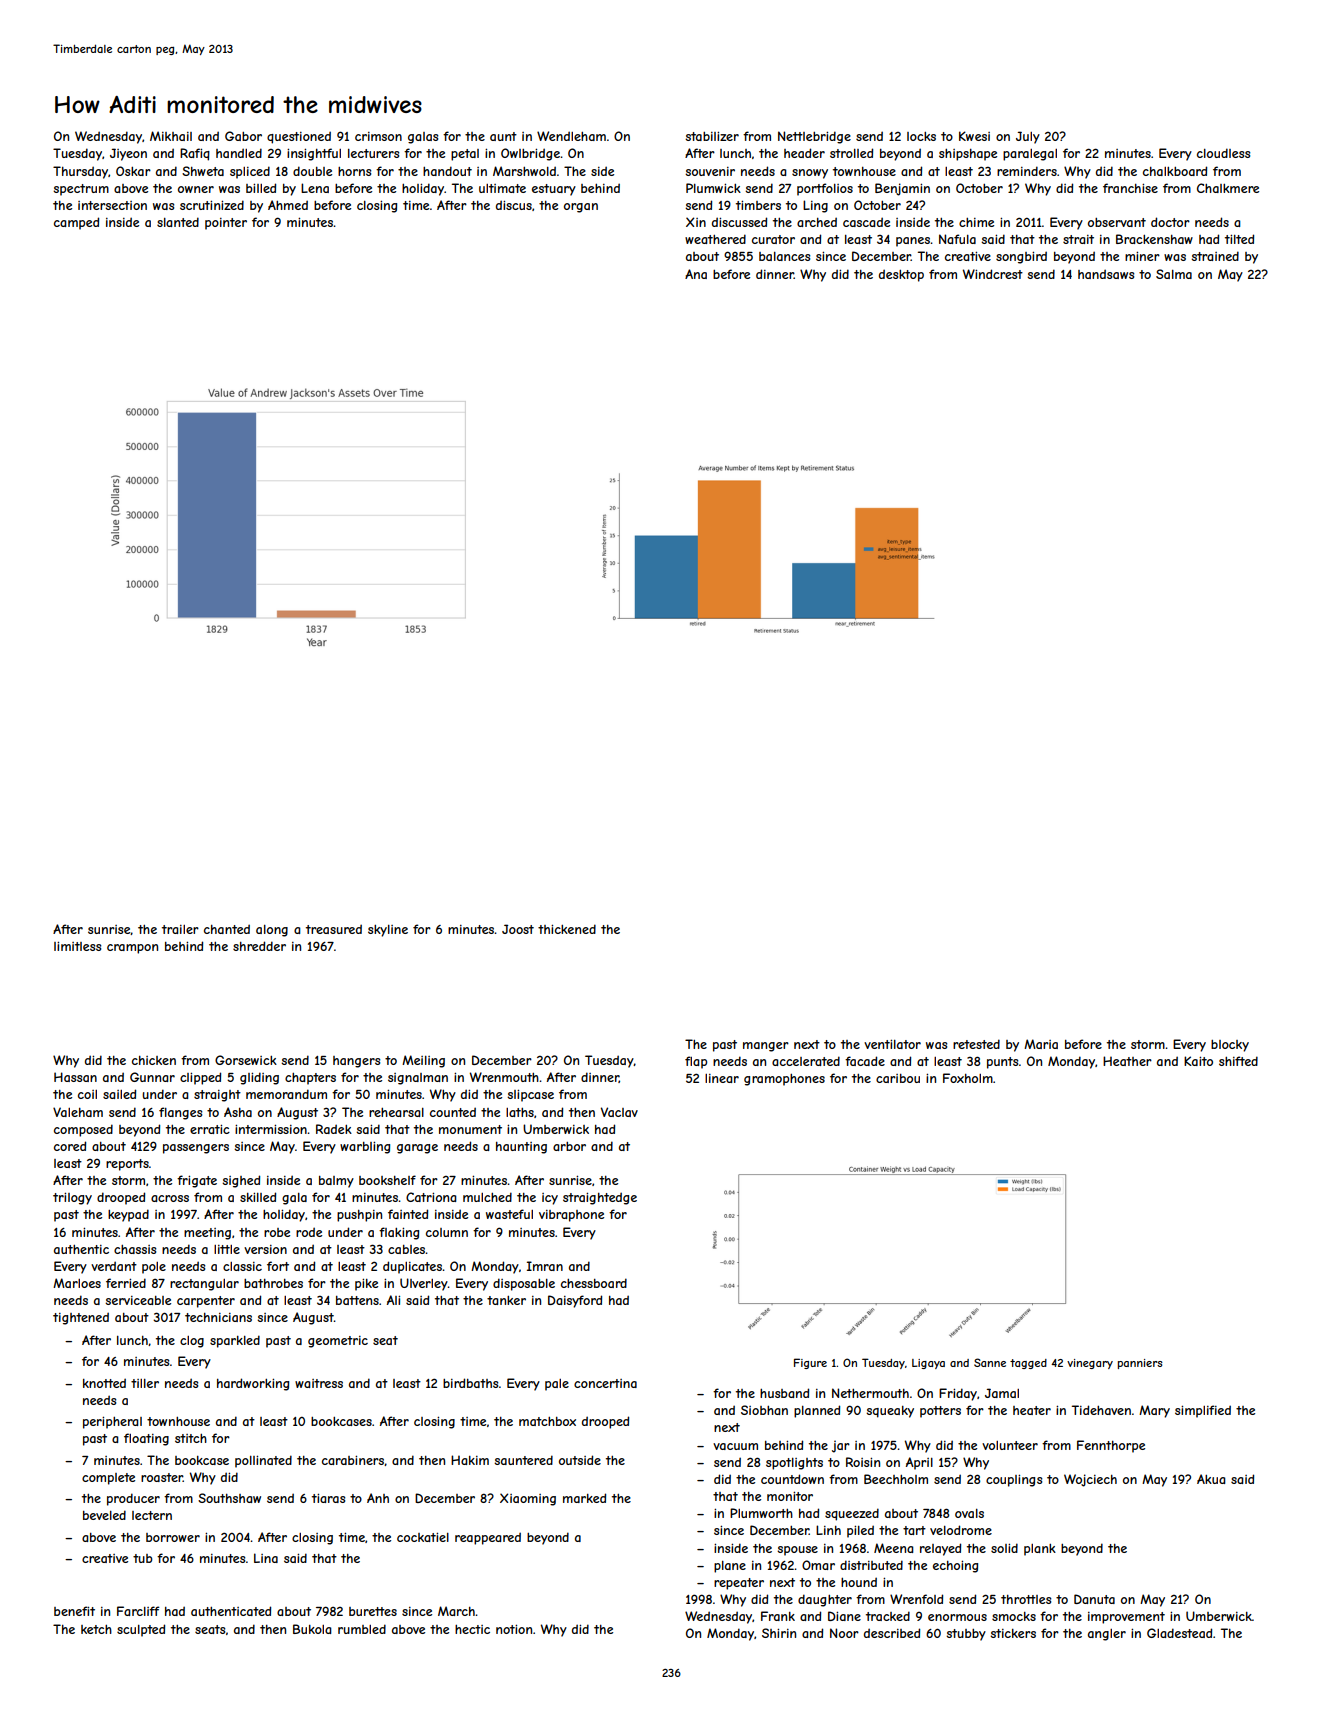 The height and width of the page is (1713, 1324). What do you see at coordinates (968, 1078) in the page?
I see `Foxholm` at bounding box center [968, 1078].
